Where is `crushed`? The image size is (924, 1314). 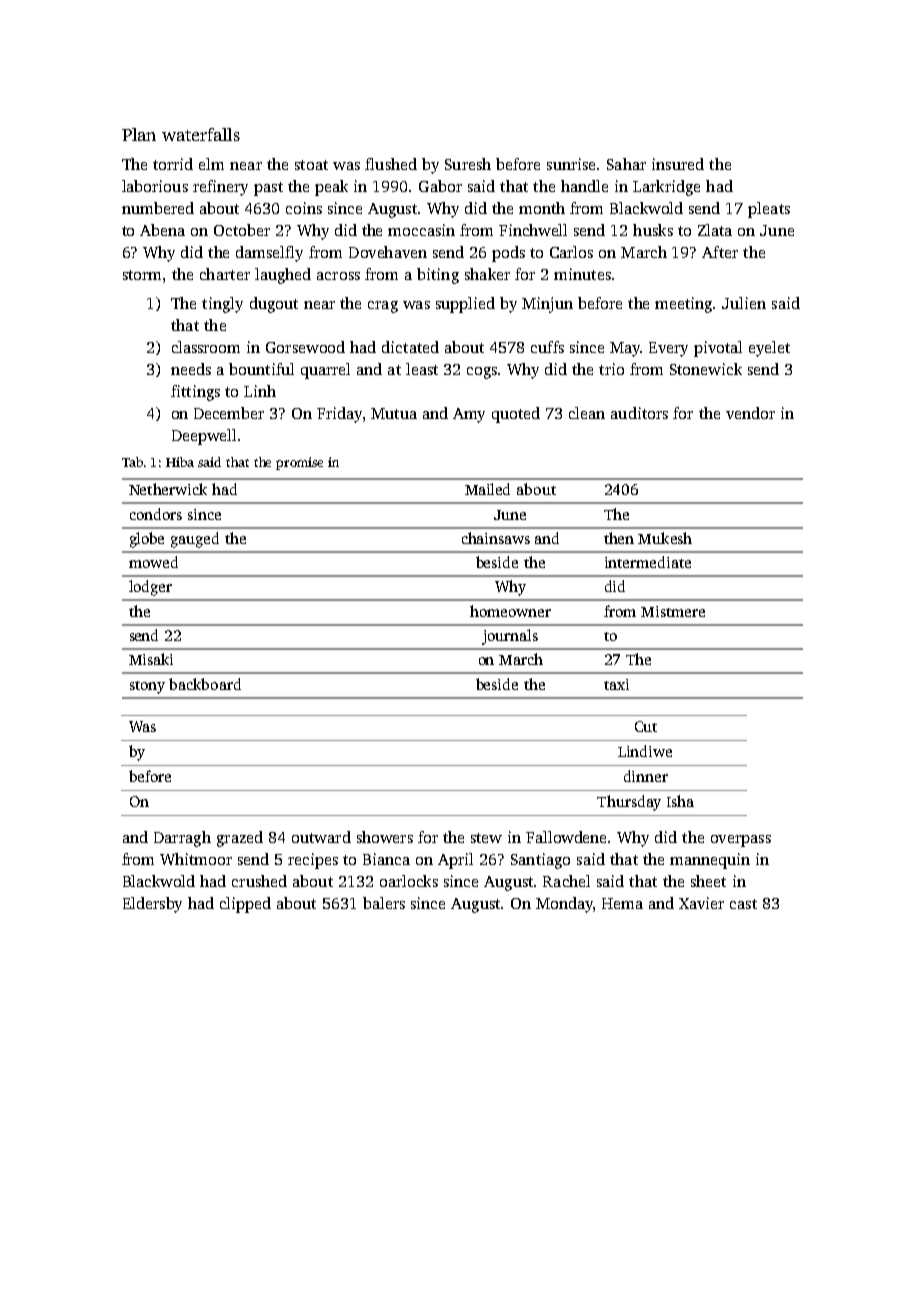 crushed is located at coordinates (259, 881).
